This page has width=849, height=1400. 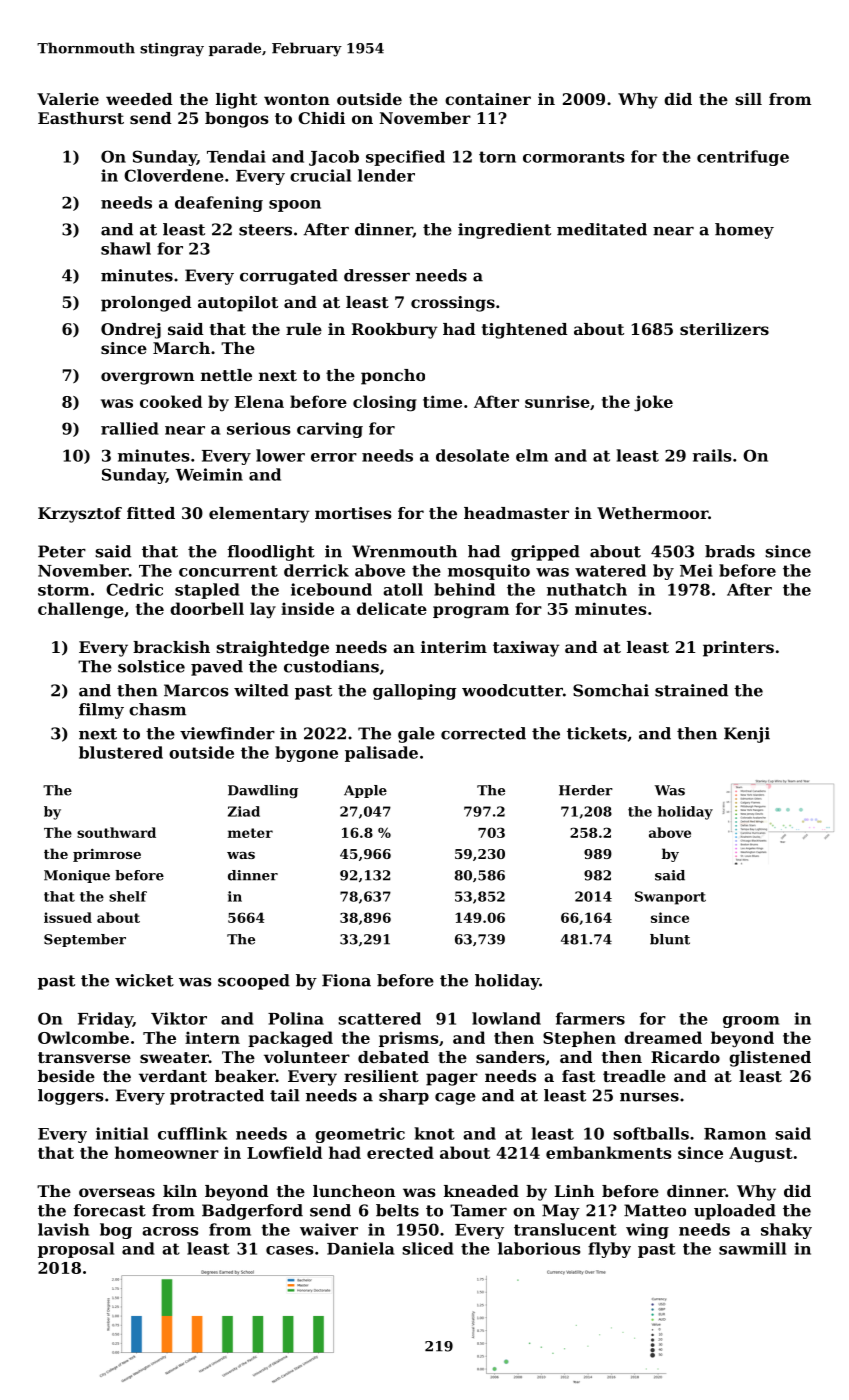 What do you see at coordinates (226, 375) in the page?
I see `nettle` at bounding box center [226, 375].
